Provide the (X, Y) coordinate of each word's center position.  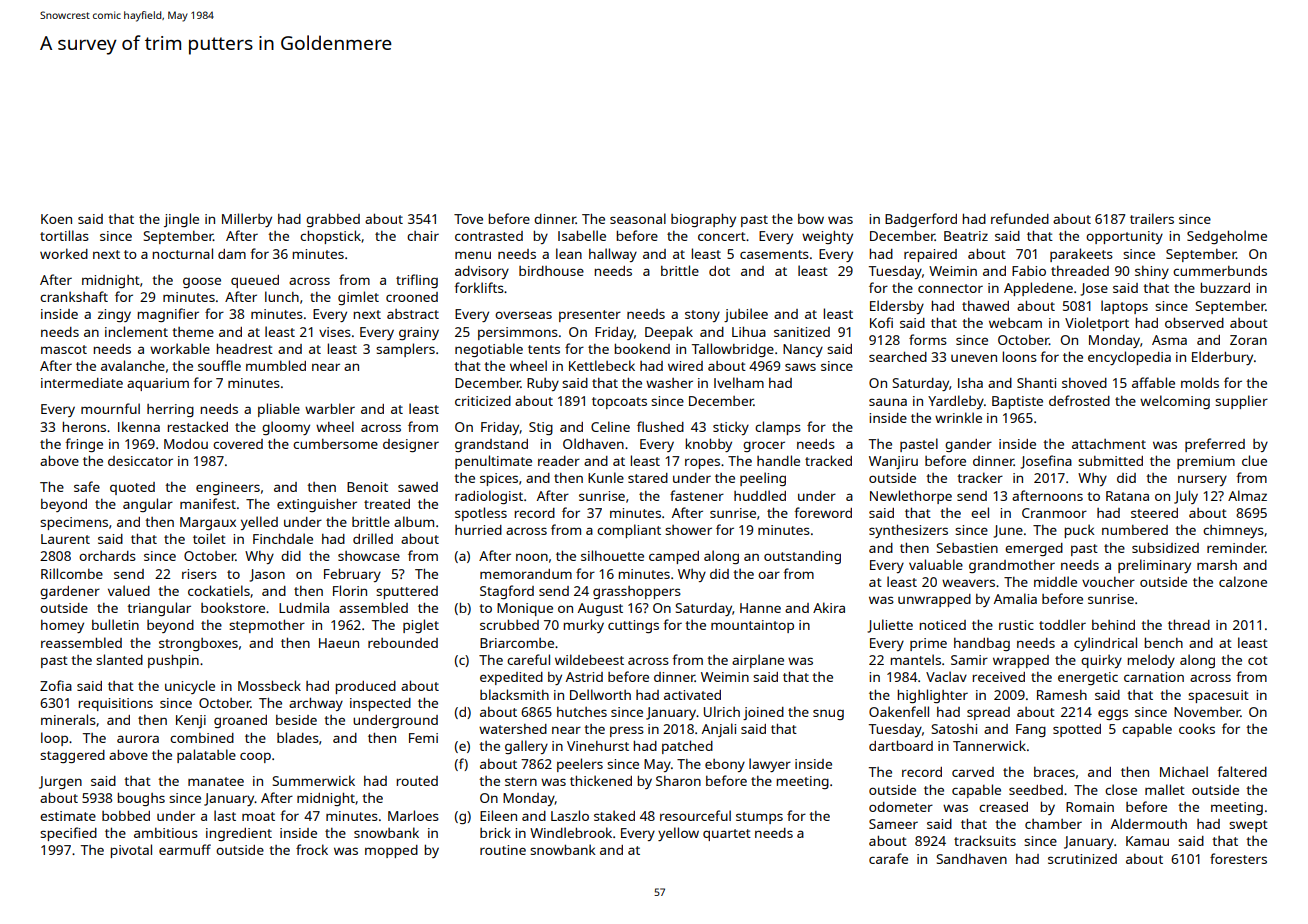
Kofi (881, 322)
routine (503, 850)
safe (87, 486)
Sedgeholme (1227, 237)
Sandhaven (972, 859)
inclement (136, 331)
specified (68, 834)
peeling (763, 479)
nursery (1202, 480)
